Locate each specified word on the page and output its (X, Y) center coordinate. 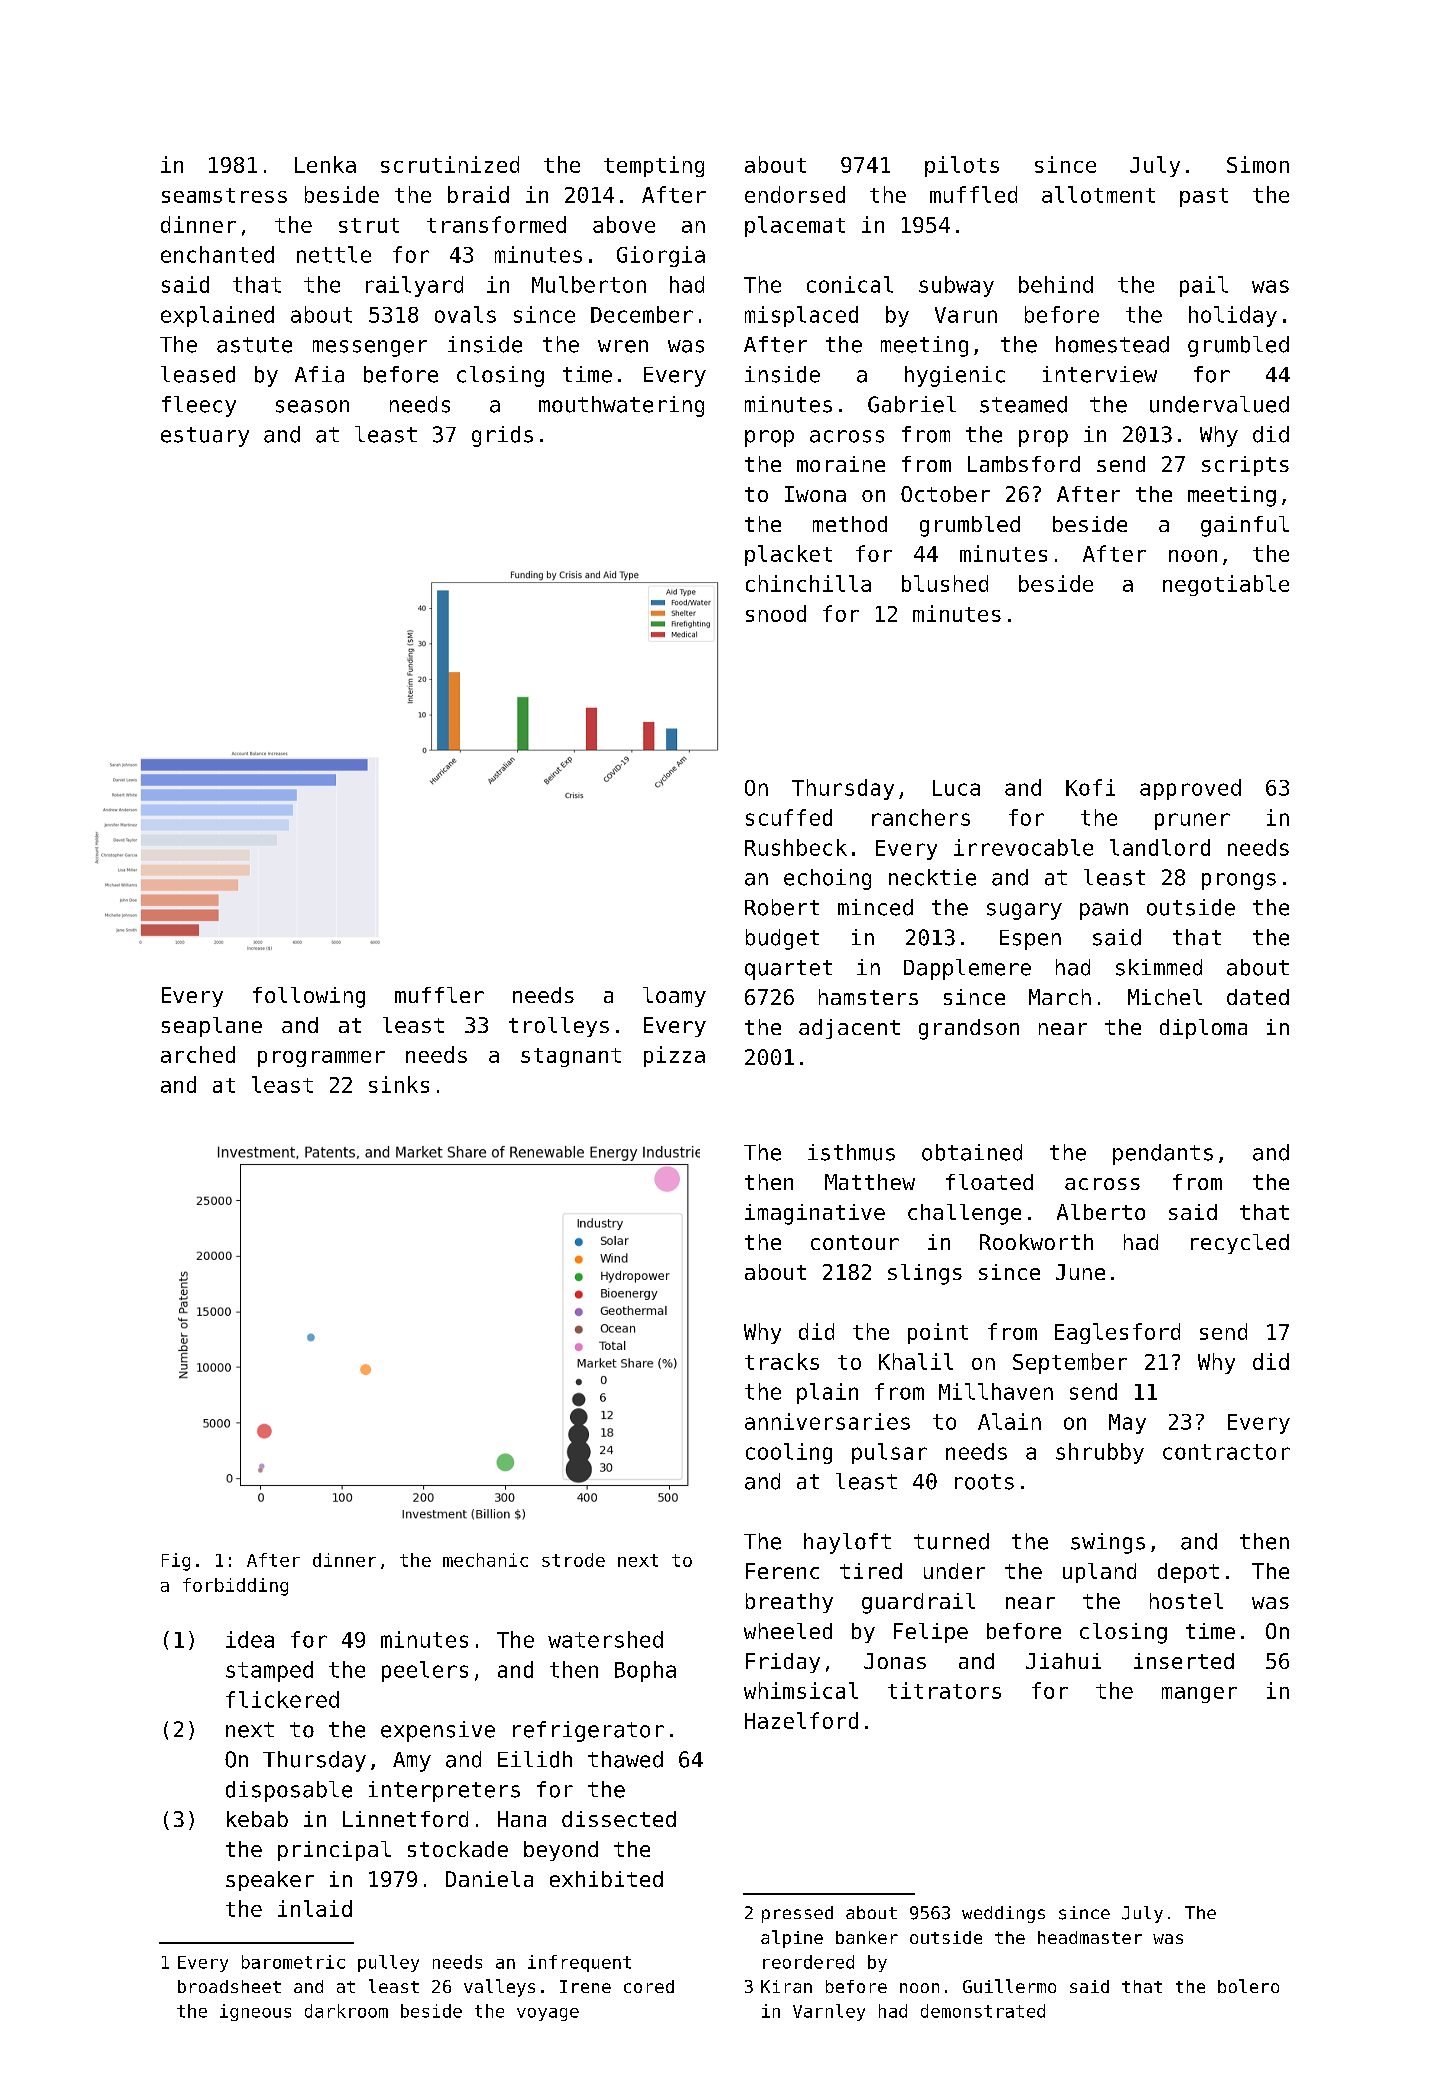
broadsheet (229, 1986)
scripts (1245, 466)
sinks (399, 1084)
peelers (425, 1671)
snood (776, 613)
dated (1258, 997)
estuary (205, 437)
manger (1199, 1695)
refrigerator (588, 1731)
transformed (496, 224)
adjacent (849, 1029)
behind (1056, 284)
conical (850, 284)
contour (855, 1242)
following (309, 997)
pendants (1163, 1154)
